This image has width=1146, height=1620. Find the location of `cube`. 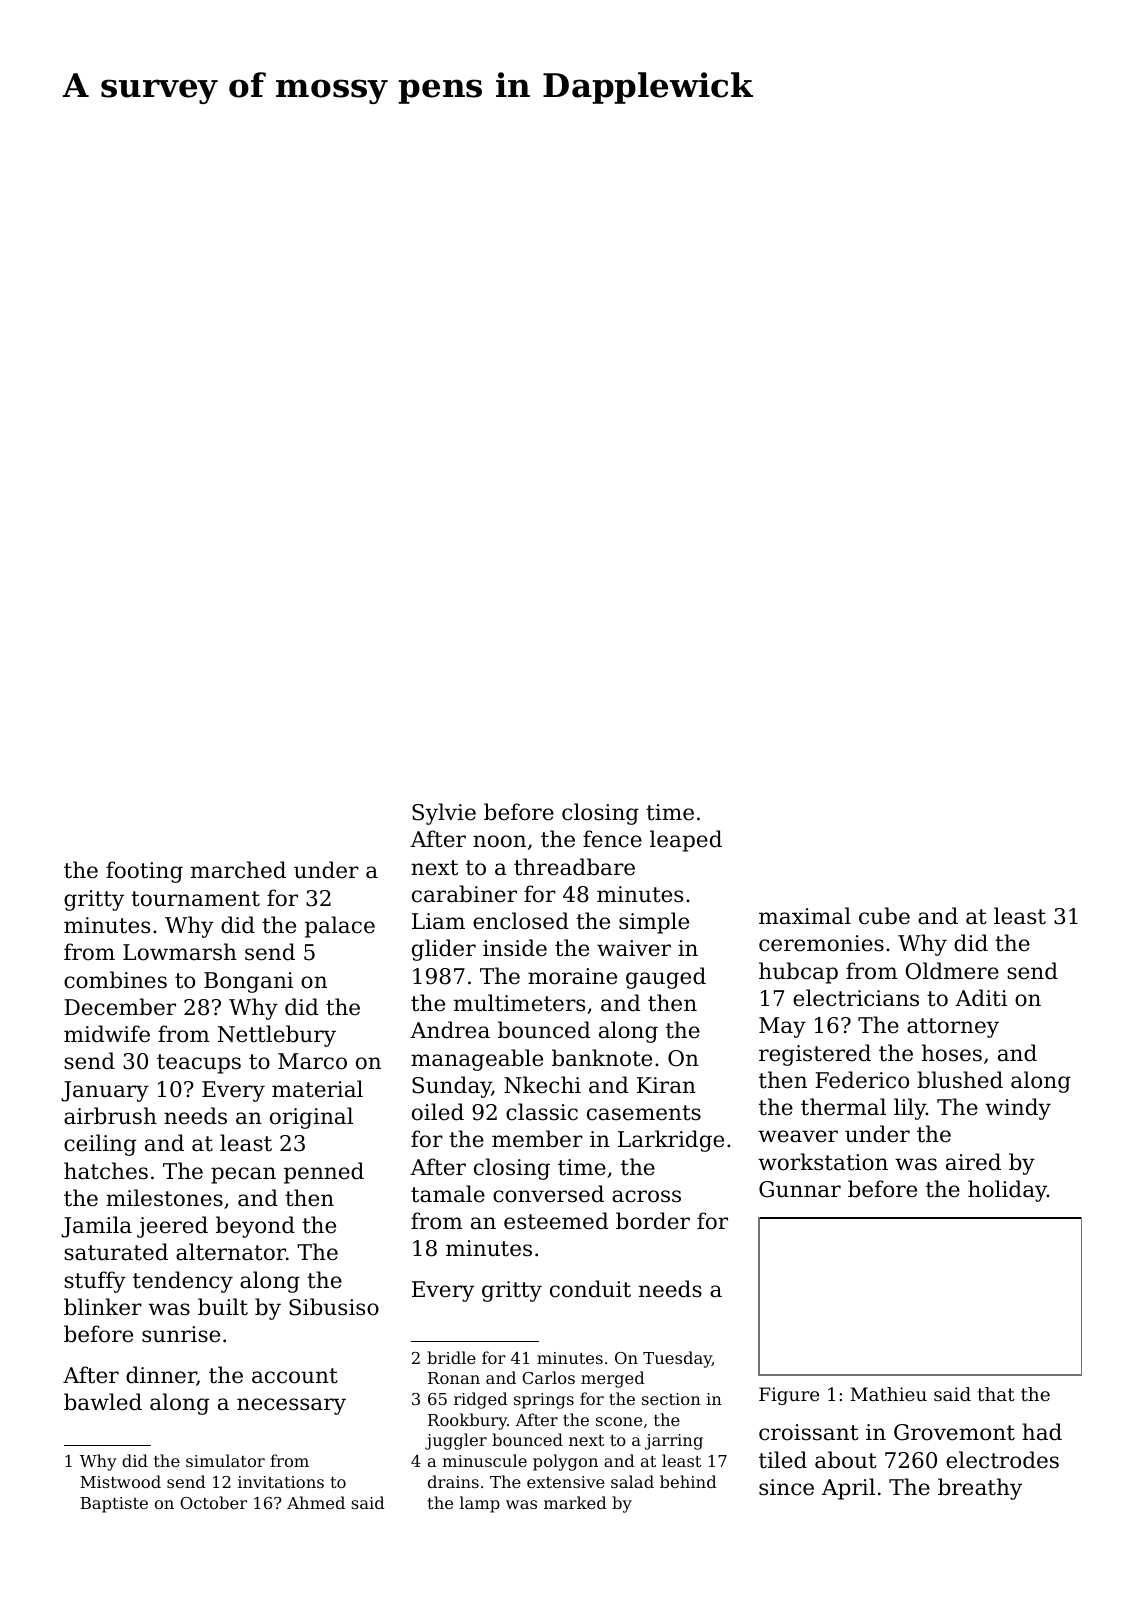

cube is located at coordinates (884, 916).
